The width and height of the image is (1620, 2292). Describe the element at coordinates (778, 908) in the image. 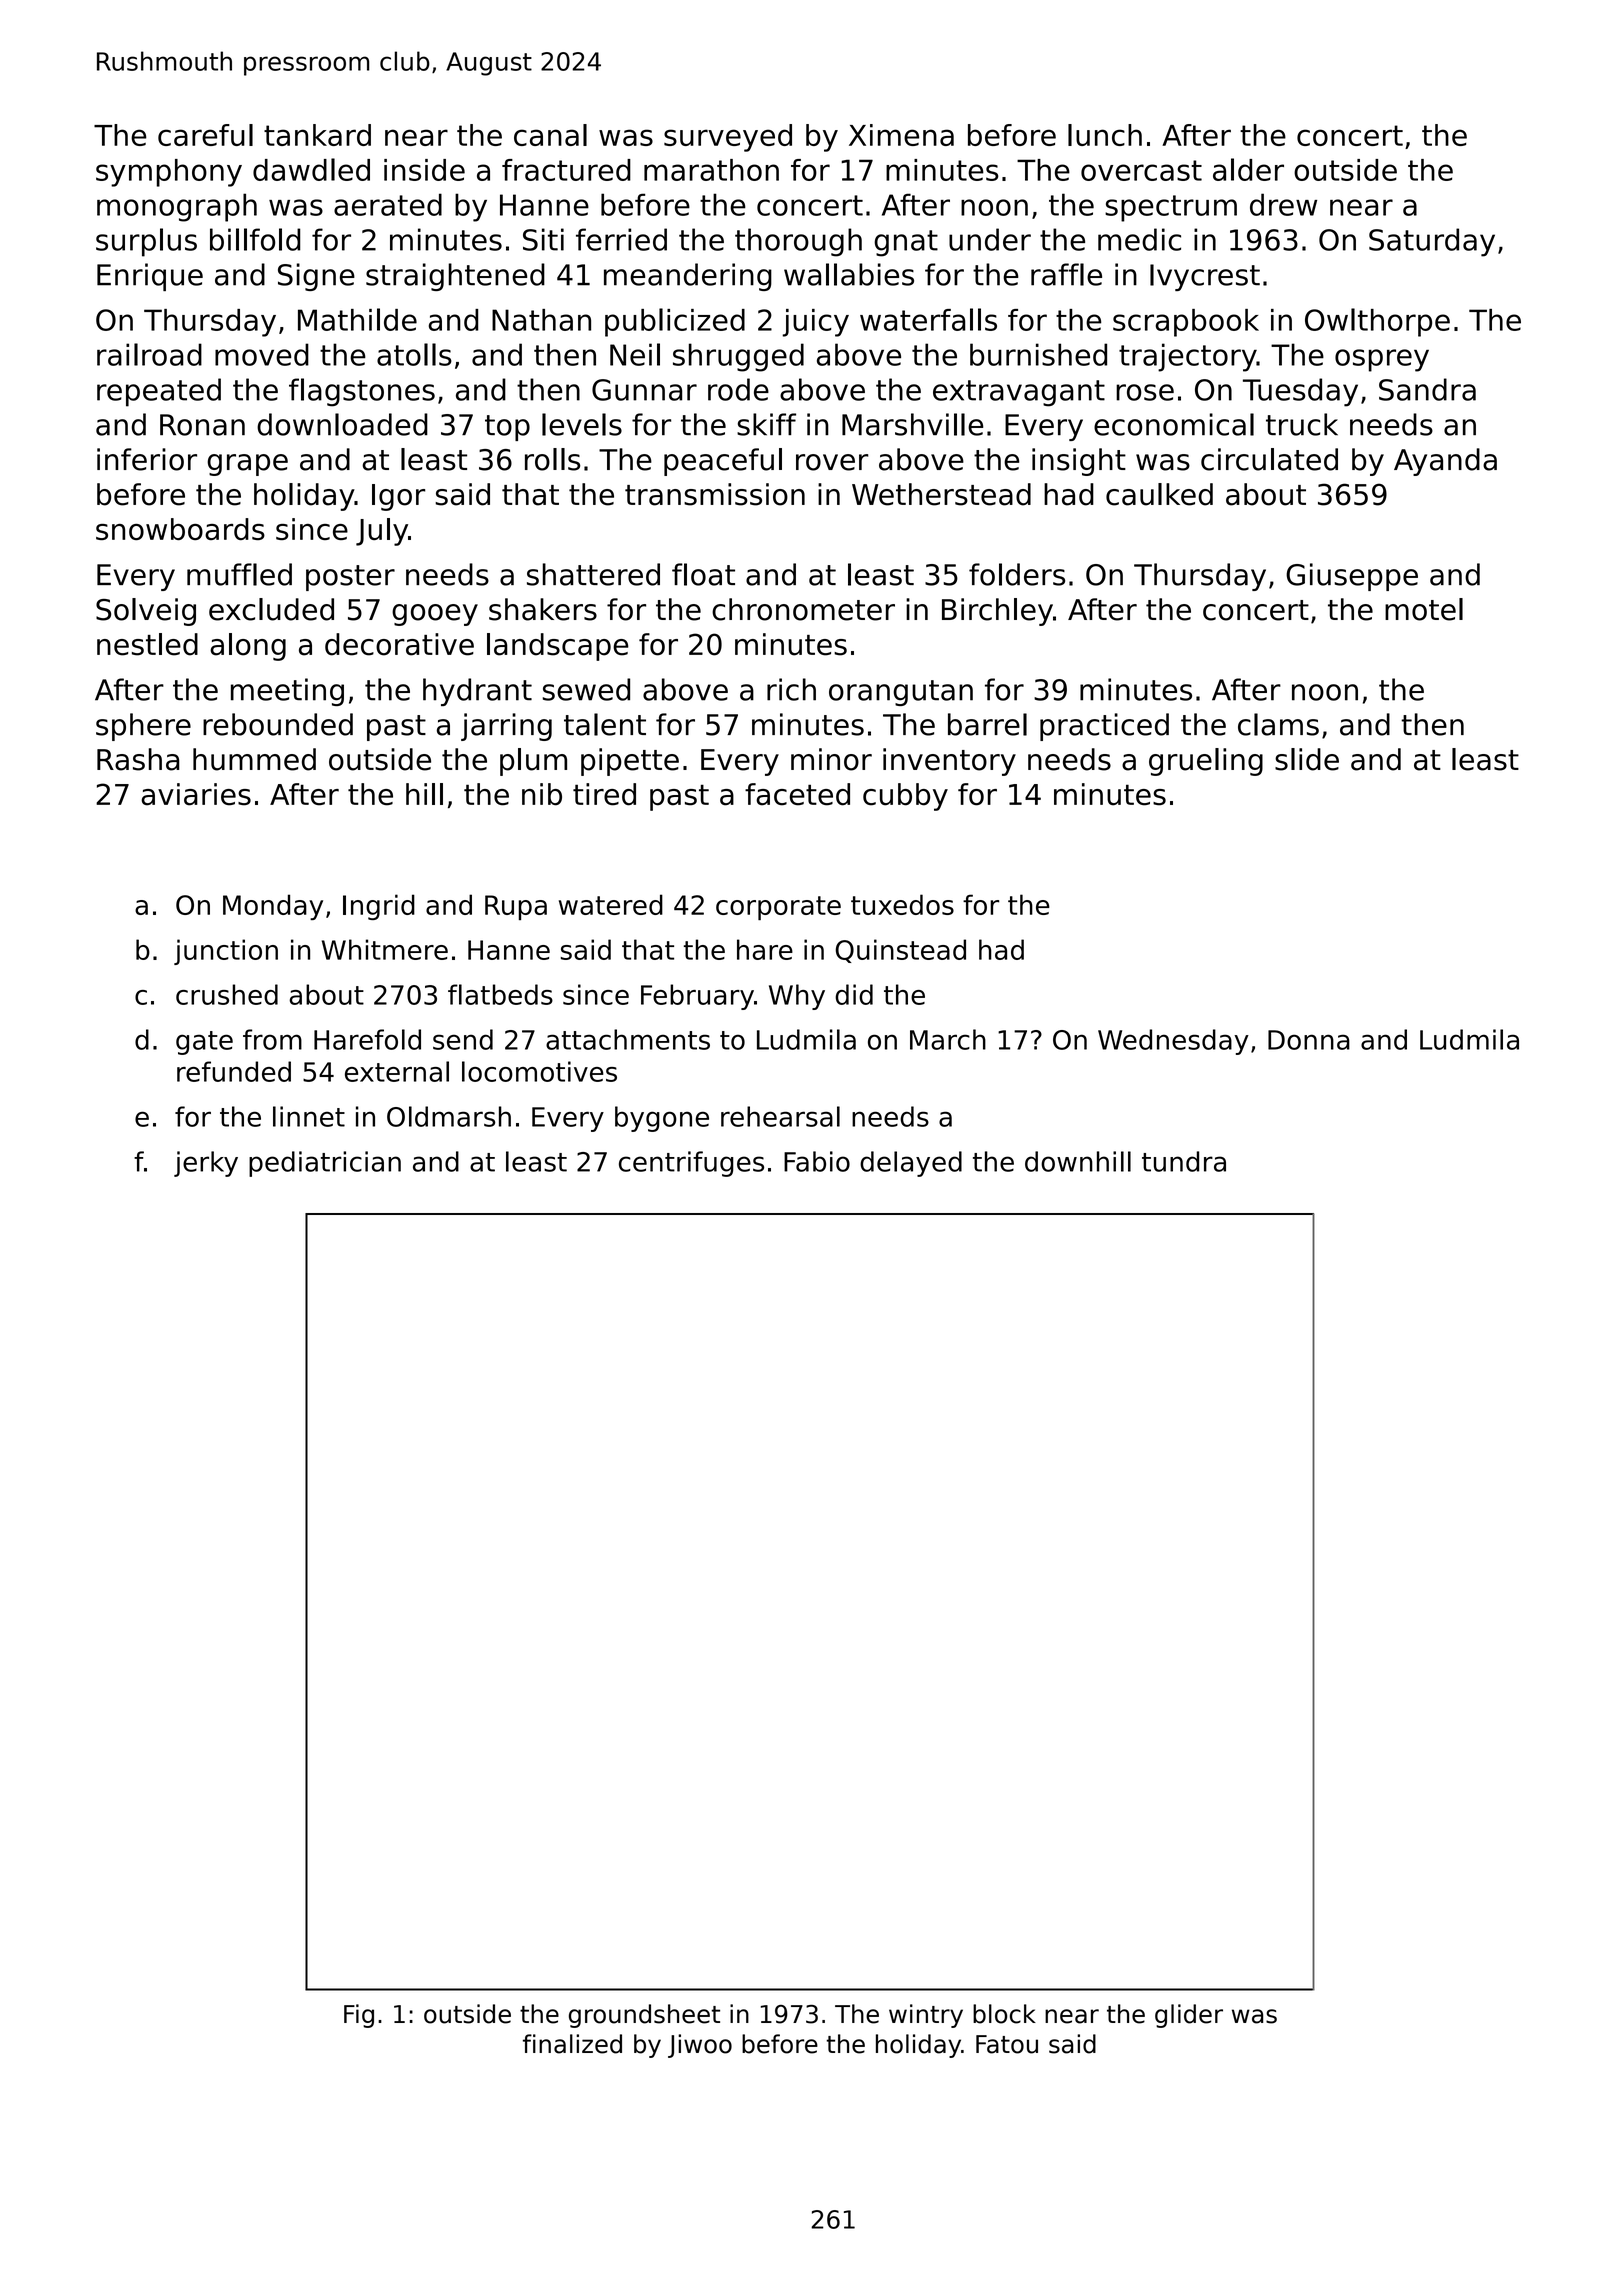

I see `corporate` at that location.
